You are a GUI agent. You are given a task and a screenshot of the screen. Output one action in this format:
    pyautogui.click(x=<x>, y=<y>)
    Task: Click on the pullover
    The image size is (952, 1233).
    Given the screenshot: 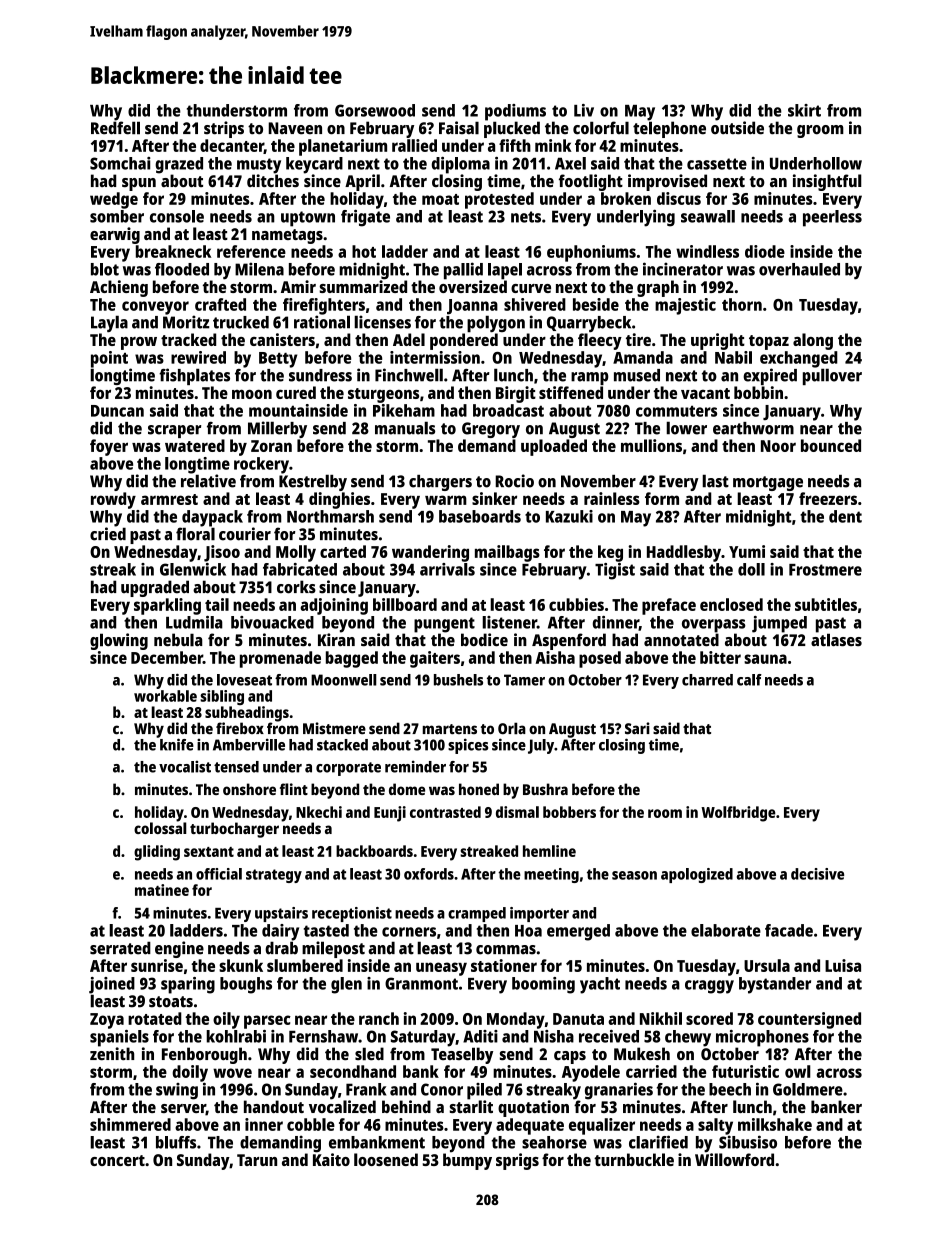 What is the action you would take?
    pyautogui.click(x=832, y=376)
